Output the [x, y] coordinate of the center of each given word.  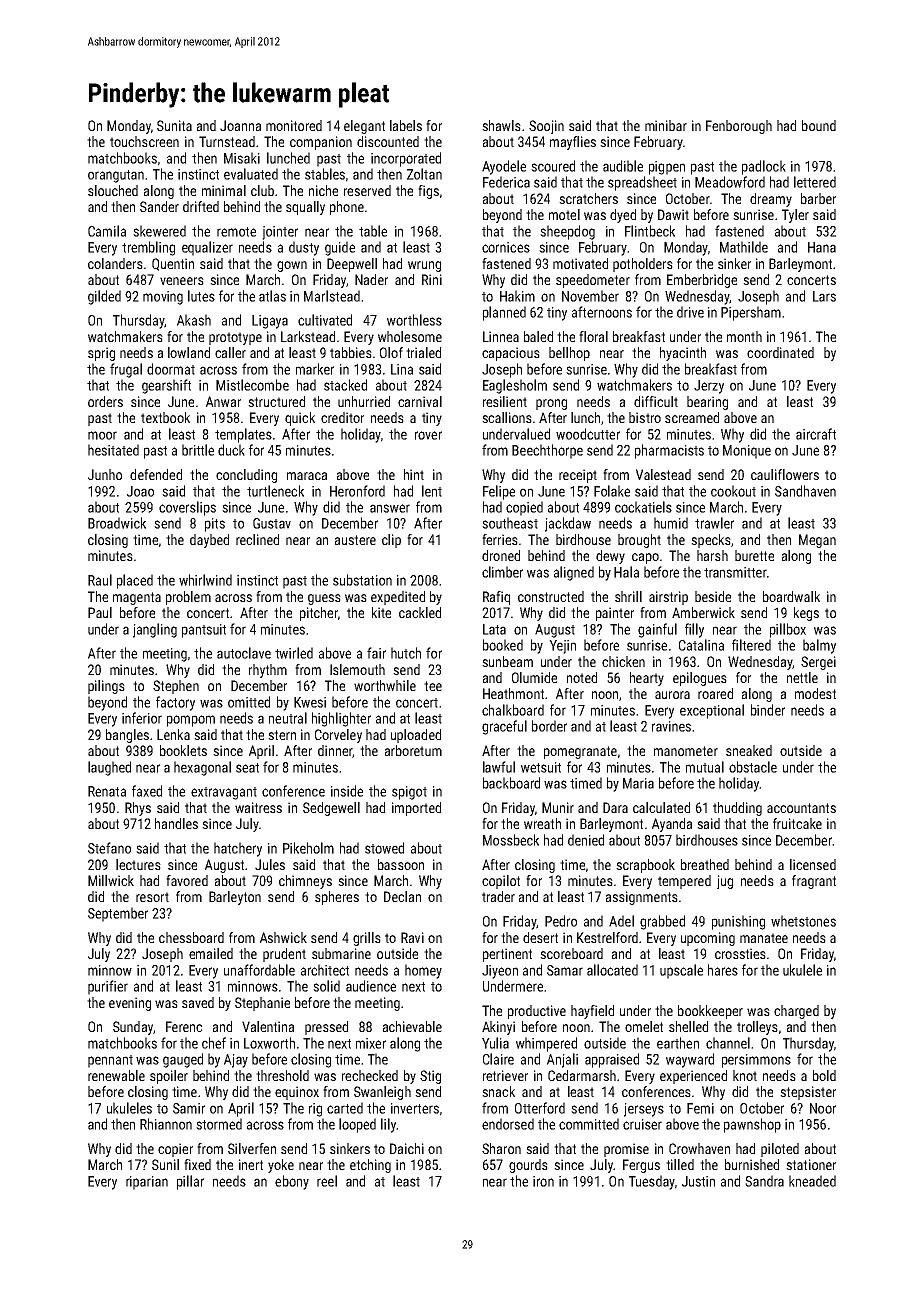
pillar [190, 1182]
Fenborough [739, 127]
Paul [100, 612]
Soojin [546, 127]
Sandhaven [805, 491]
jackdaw [568, 524]
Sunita [174, 125]
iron [543, 1181]
